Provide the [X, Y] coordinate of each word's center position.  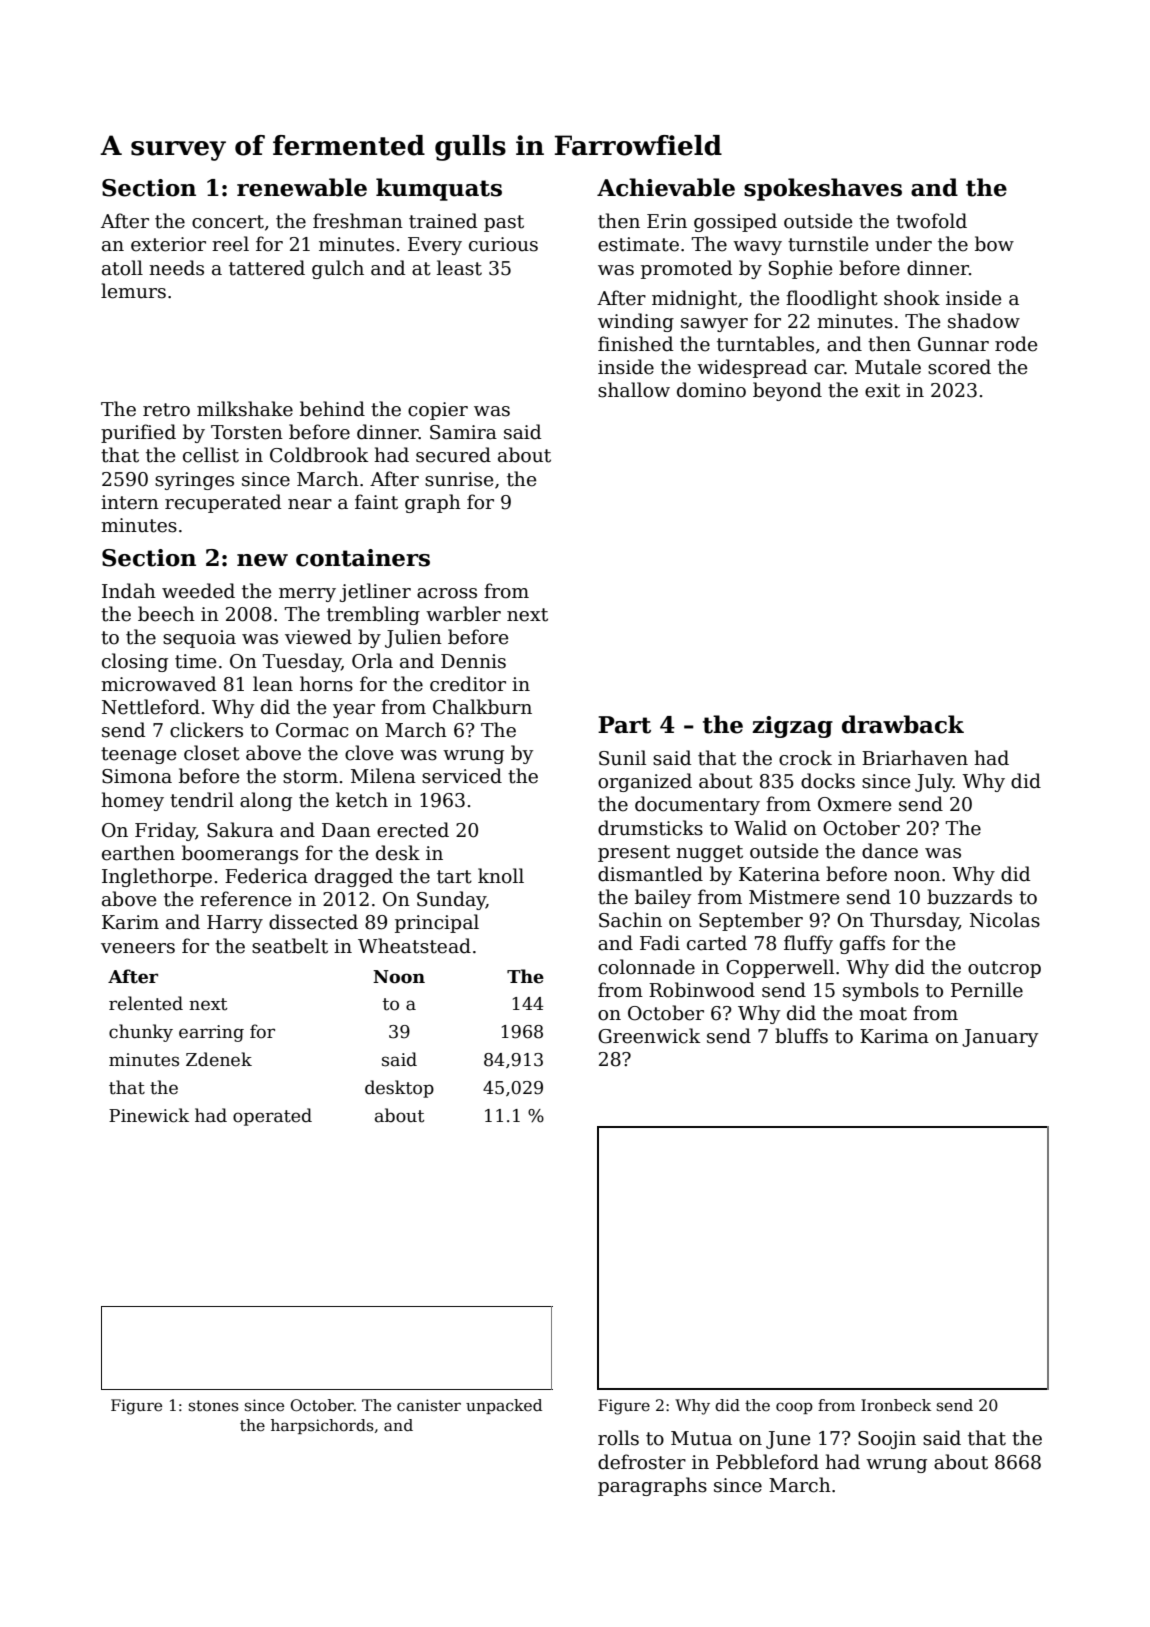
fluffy [808, 944]
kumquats [439, 189]
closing [135, 662]
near [310, 504]
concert [228, 222]
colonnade [646, 967]
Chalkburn [482, 707]
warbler [463, 614]
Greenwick [649, 1036]
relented [146, 1003]
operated [272, 1117]
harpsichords [322, 1426]
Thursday [914, 921]
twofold [931, 221]
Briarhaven [915, 758]
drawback [903, 724]
